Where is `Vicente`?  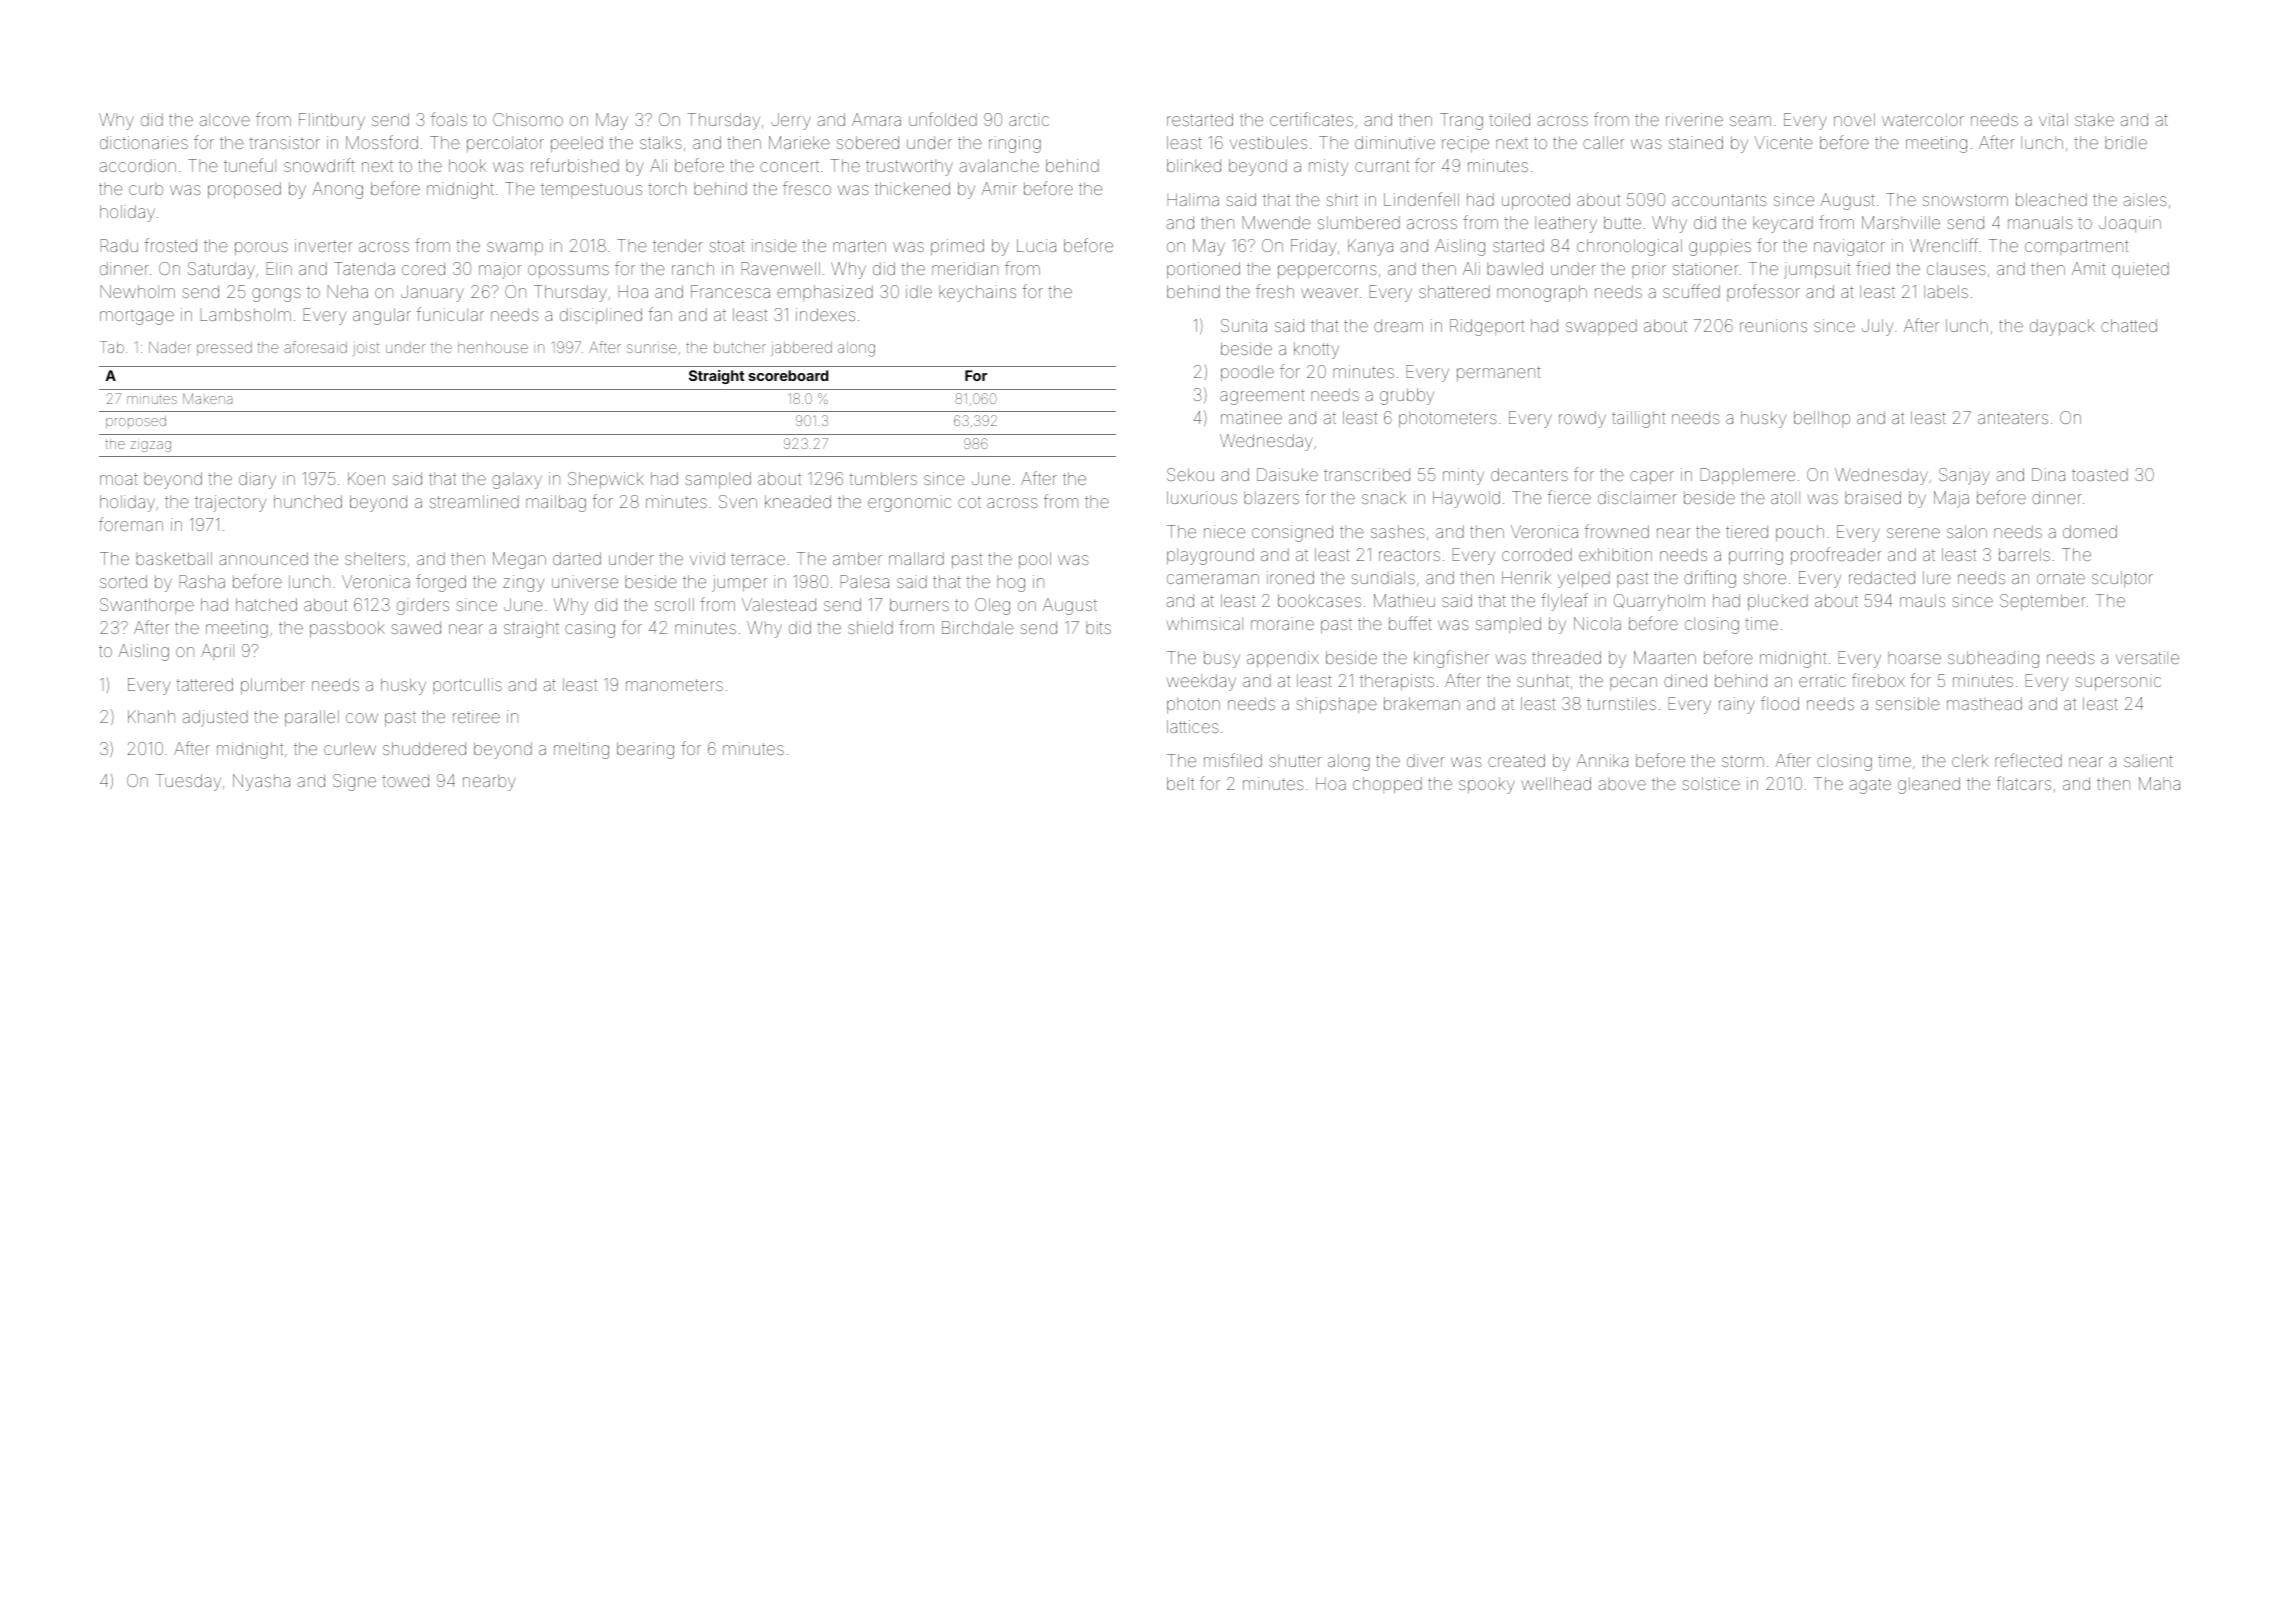
Vicente is located at coordinates (1784, 142).
